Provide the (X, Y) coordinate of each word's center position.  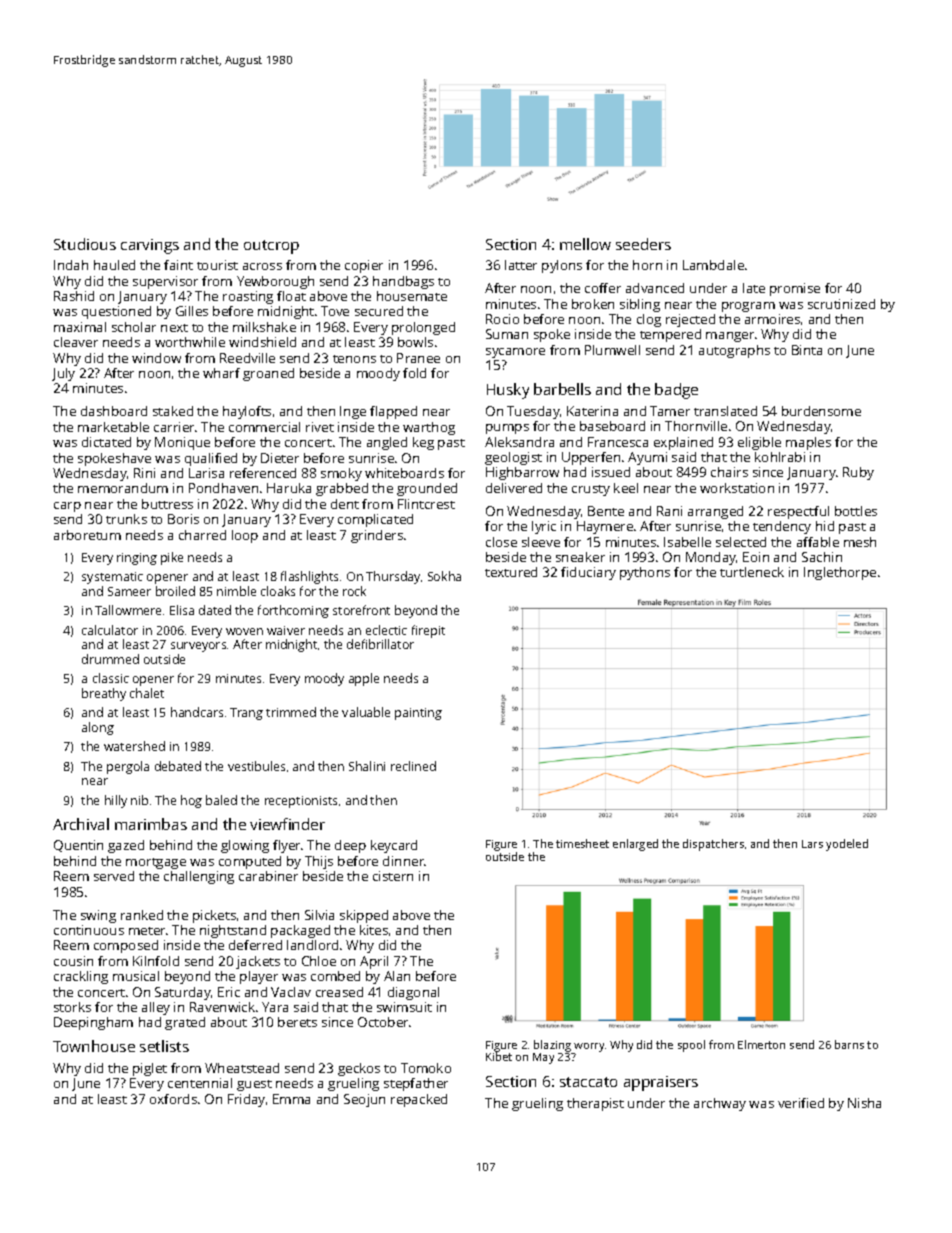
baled (221, 800)
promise (795, 289)
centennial (200, 1083)
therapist (595, 1104)
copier (364, 266)
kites (374, 930)
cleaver (76, 342)
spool (691, 1046)
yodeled (847, 845)
